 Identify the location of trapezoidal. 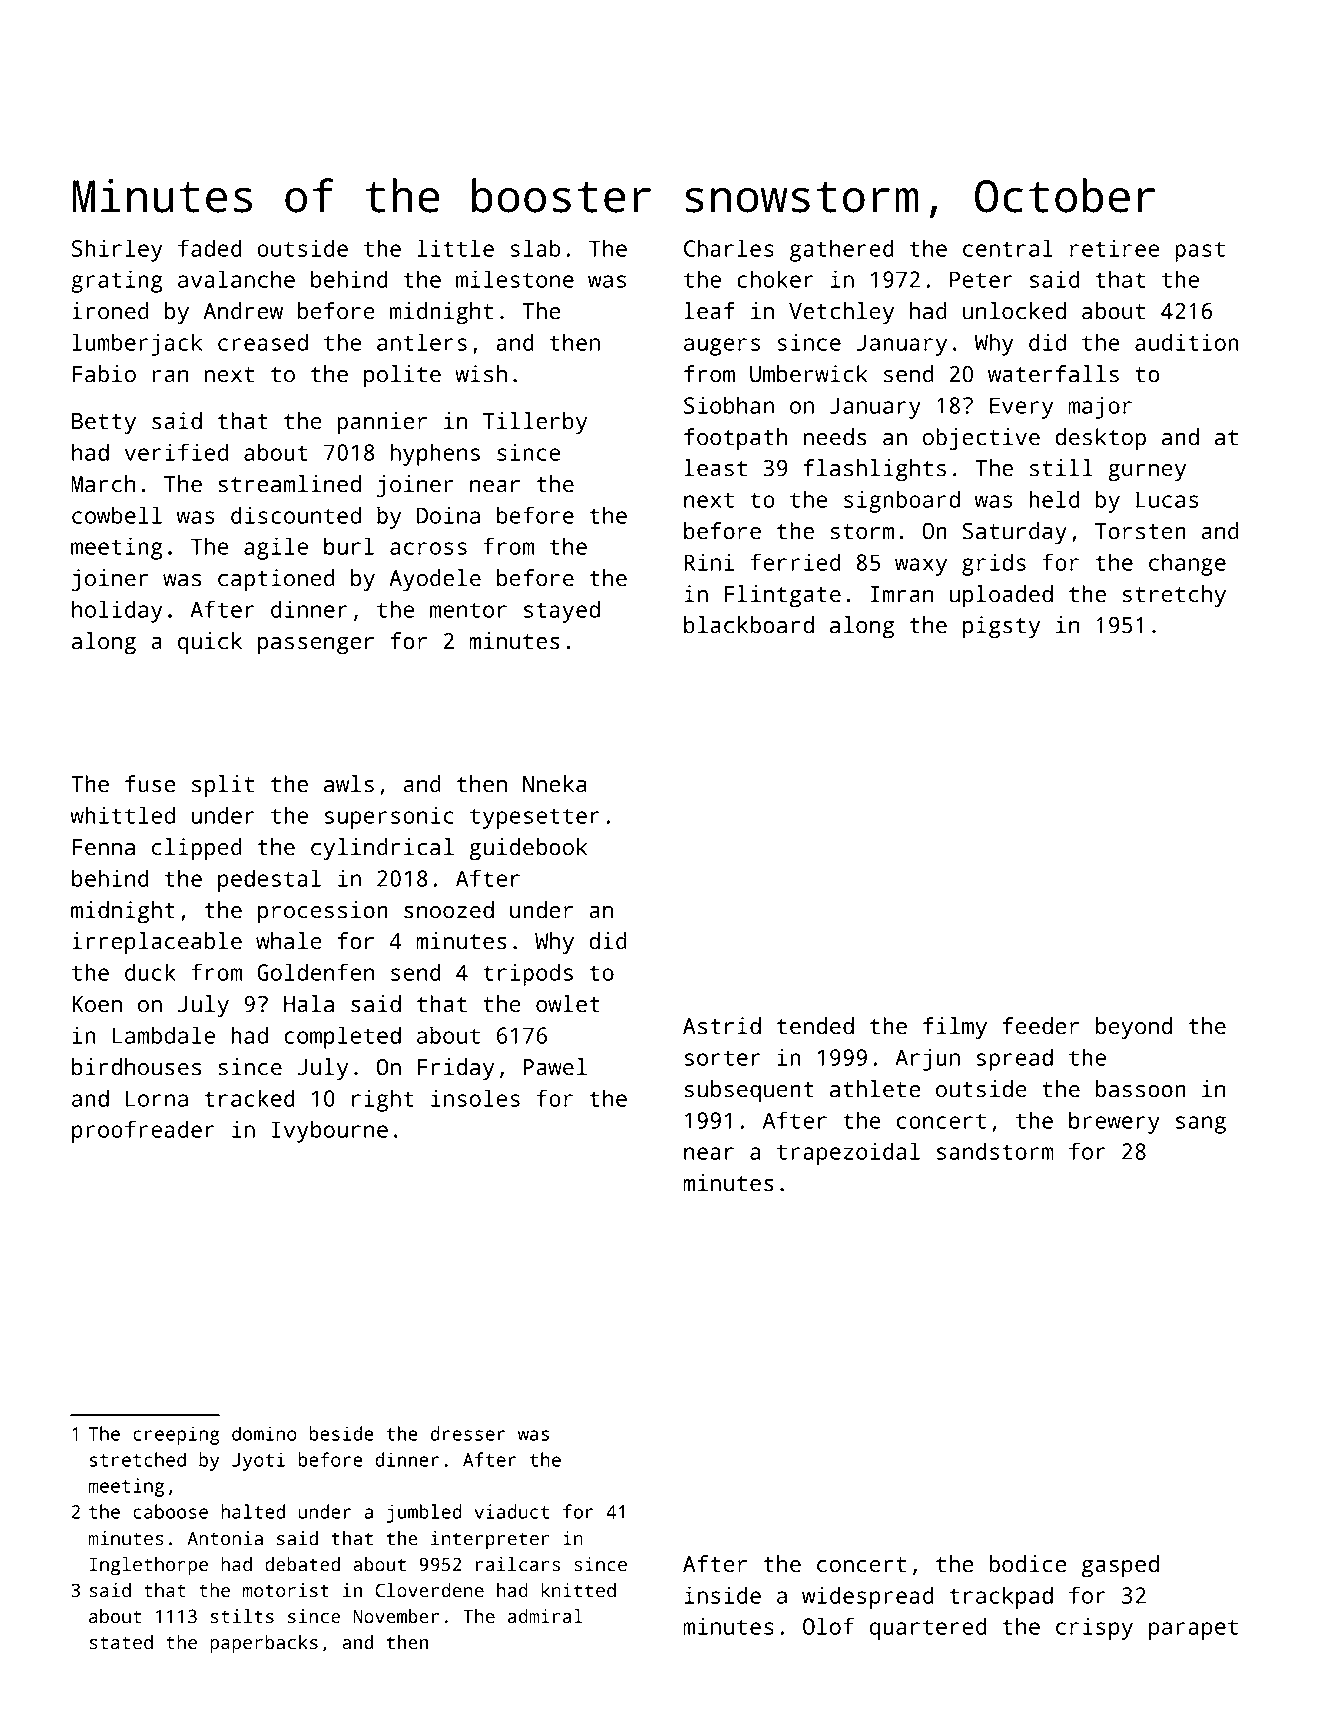
(848, 1153).
